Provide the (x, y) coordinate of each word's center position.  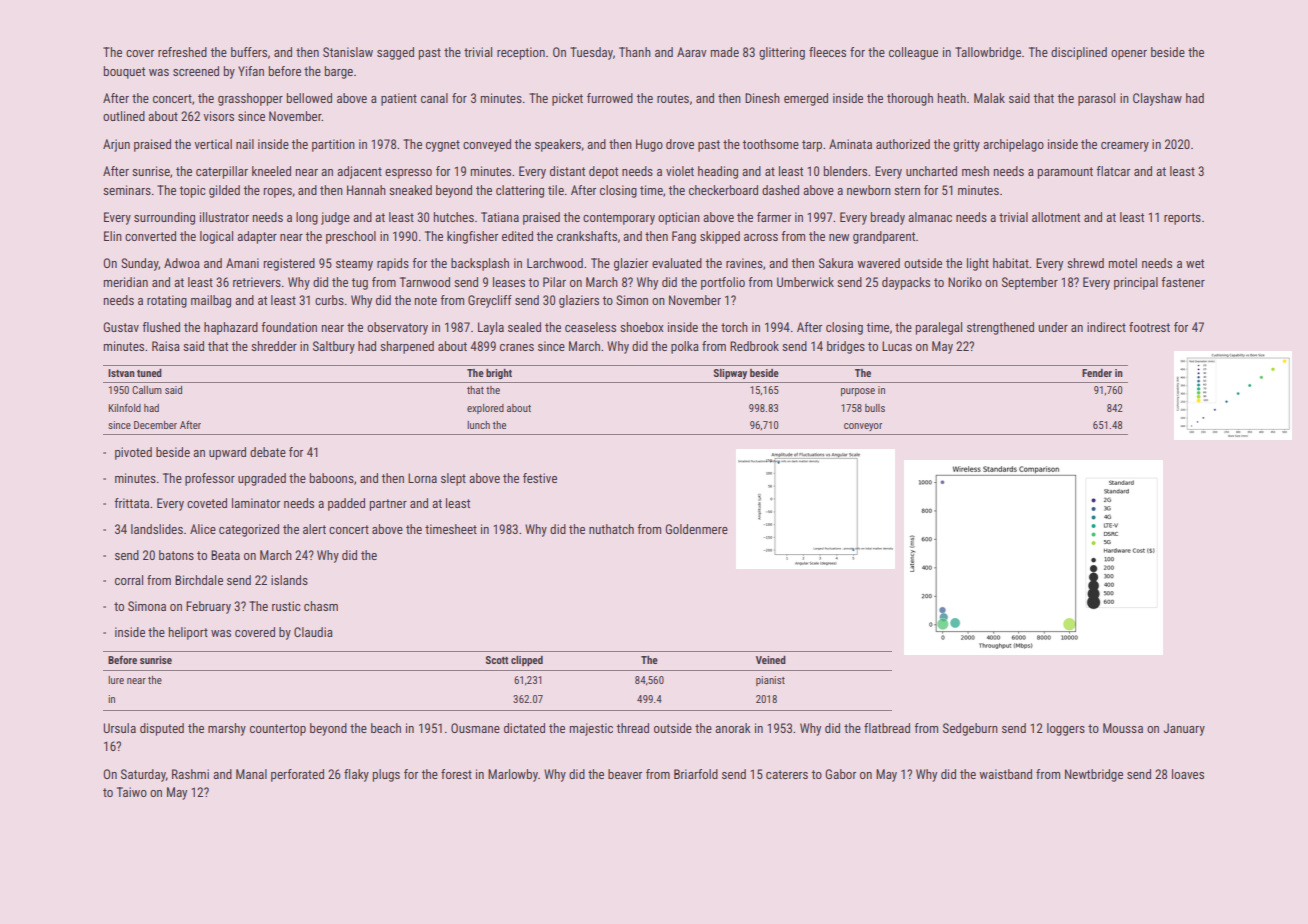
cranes (517, 347)
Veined (771, 660)
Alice (203, 529)
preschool (351, 237)
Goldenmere (696, 529)
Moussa (1123, 728)
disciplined (1079, 53)
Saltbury (334, 347)
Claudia (313, 632)
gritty (966, 145)
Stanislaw (348, 52)
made (725, 52)
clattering (520, 191)
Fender (1097, 373)
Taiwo (132, 792)
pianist (770, 681)
